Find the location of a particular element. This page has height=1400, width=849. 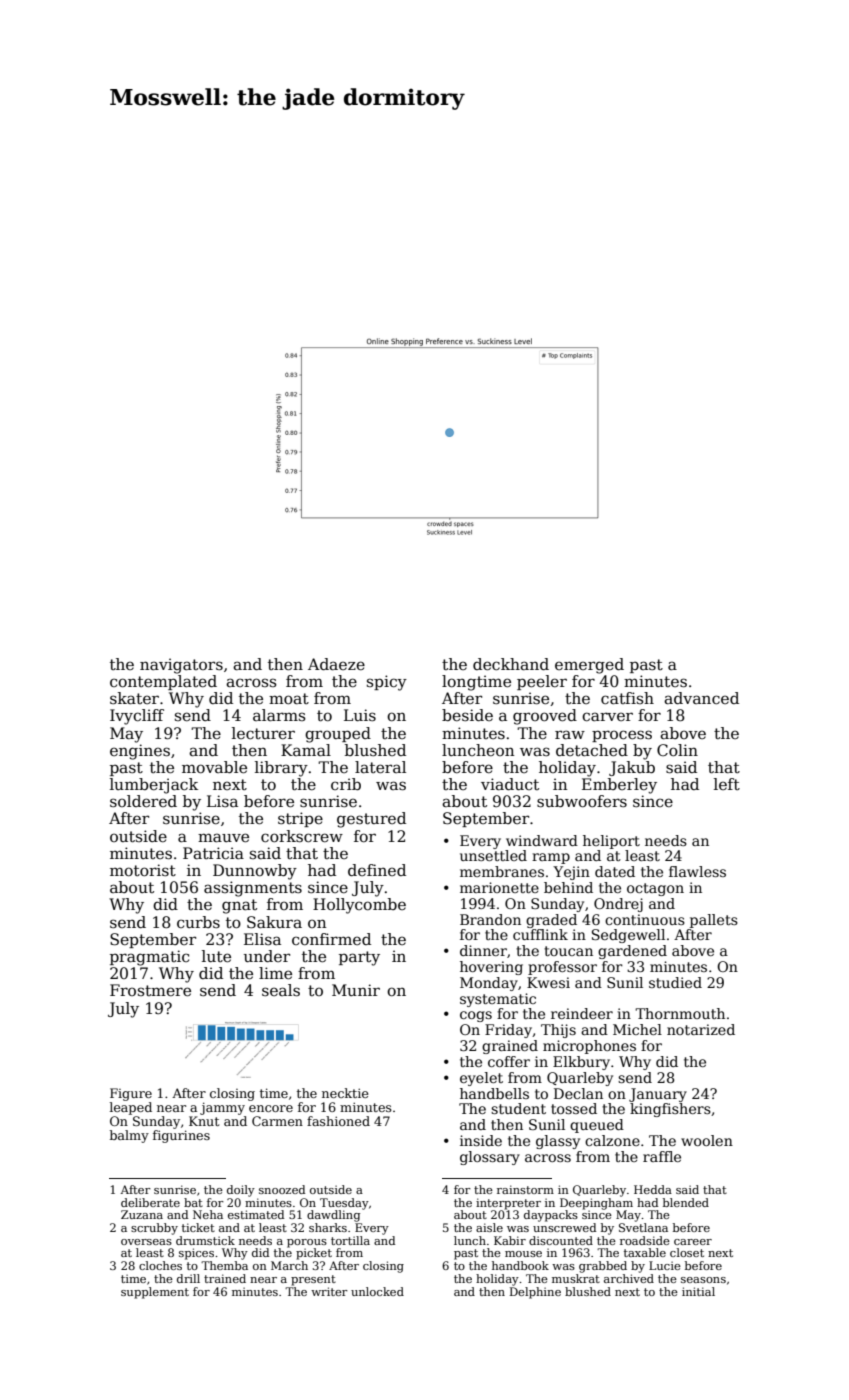

muskrat is located at coordinates (576, 1278).
